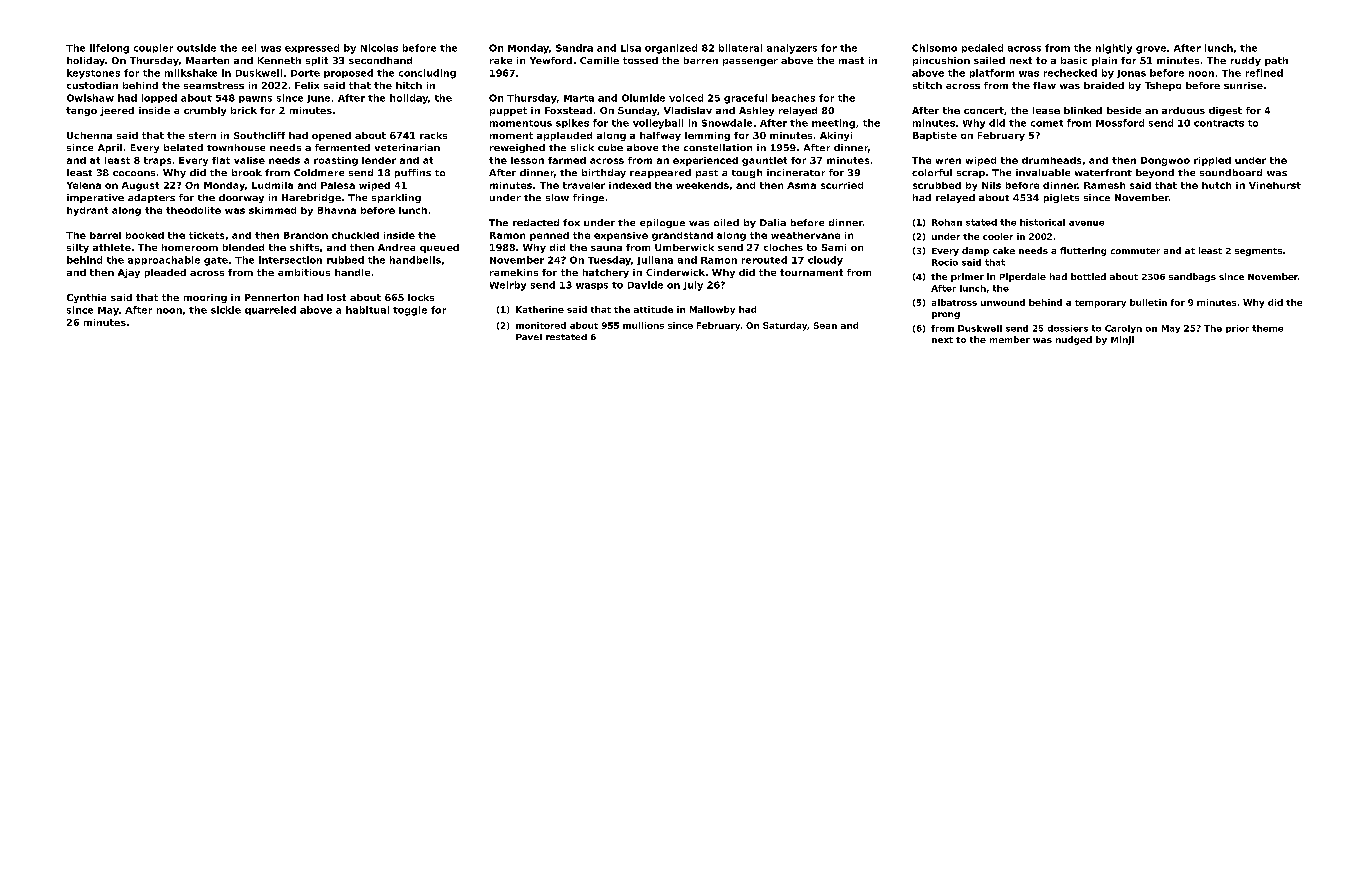 This document has height=887, width=1372. What do you see at coordinates (529, 337) in the document?
I see `Pavel` at bounding box center [529, 337].
